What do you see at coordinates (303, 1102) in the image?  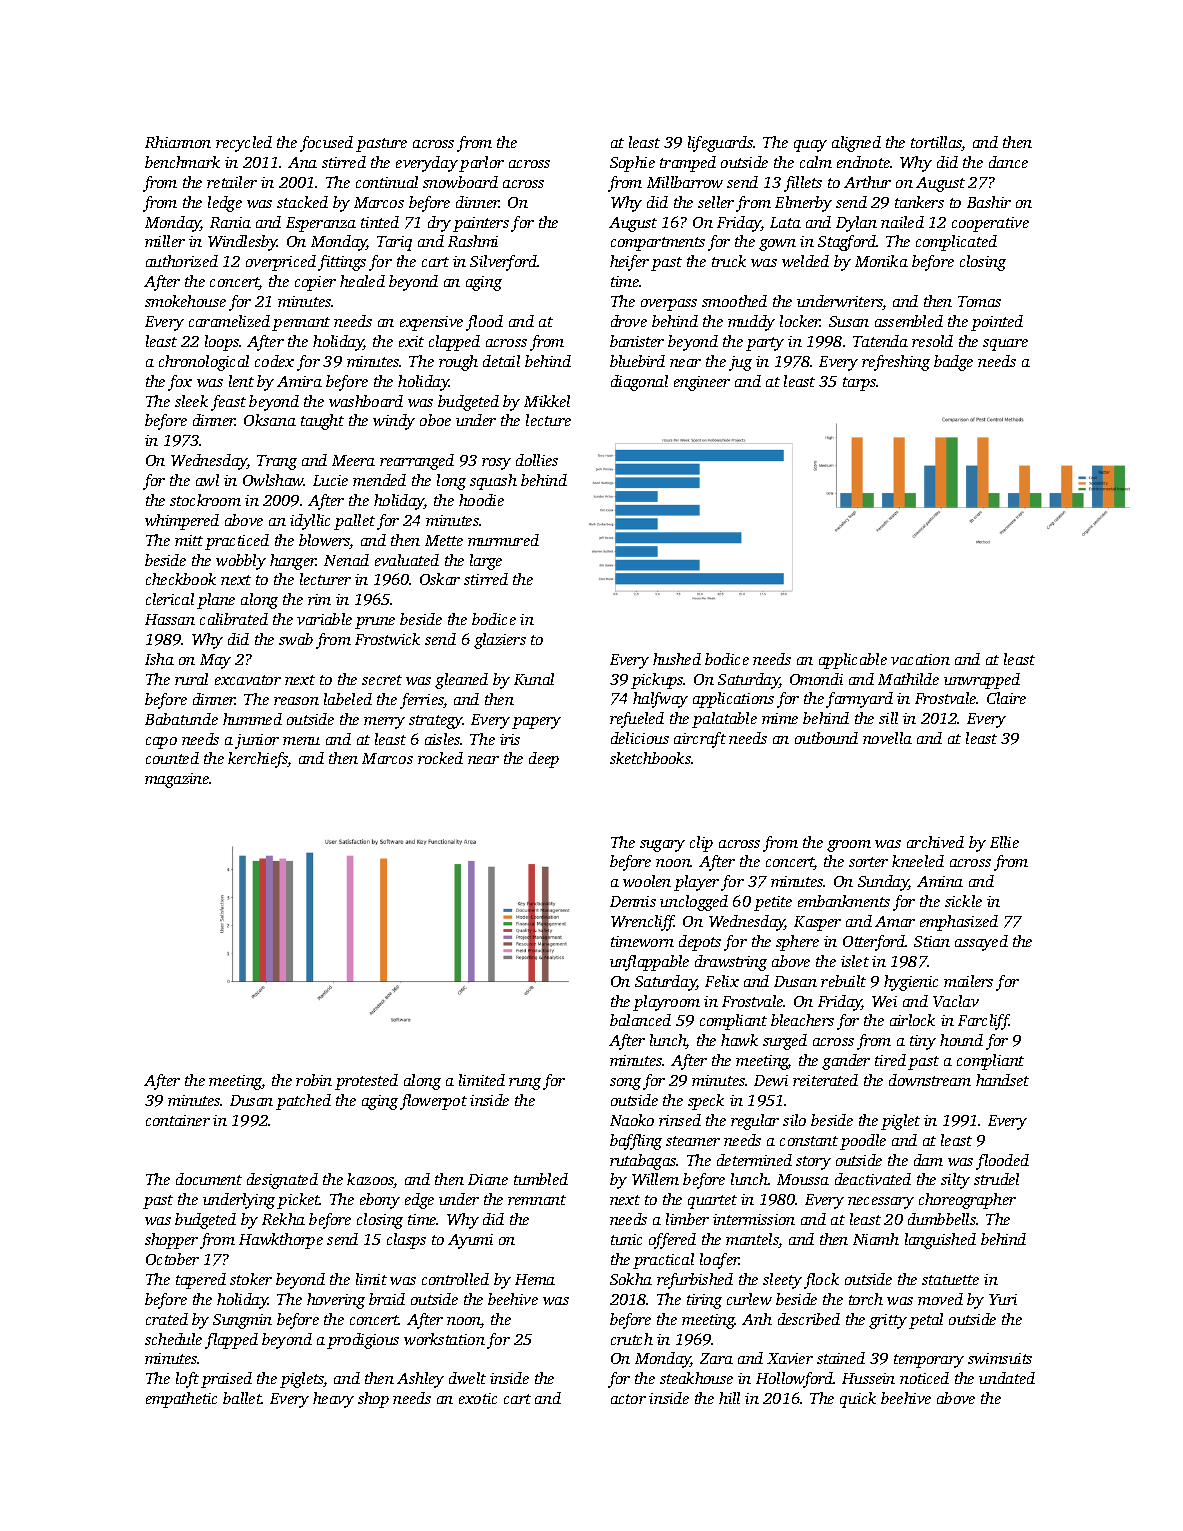 I see `patched` at bounding box center [303, 1102].
